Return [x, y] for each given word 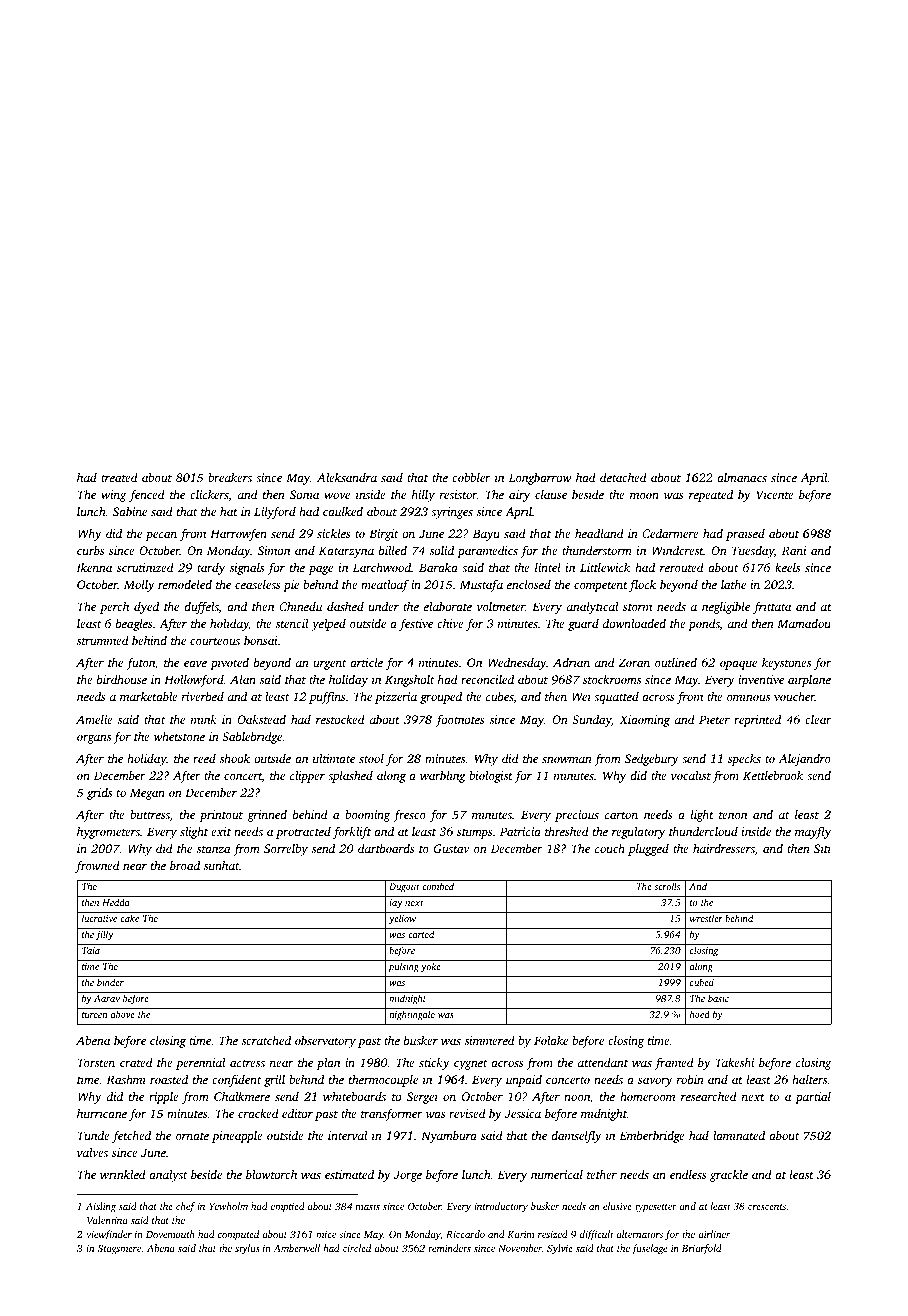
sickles [334, 533]
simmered [490, 1040]
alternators [639, 1234]
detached [623, 477]
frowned [97, 867]
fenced [147, 496]
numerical [557, 1174]
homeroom [647, 1096]
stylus [247, 1249]
